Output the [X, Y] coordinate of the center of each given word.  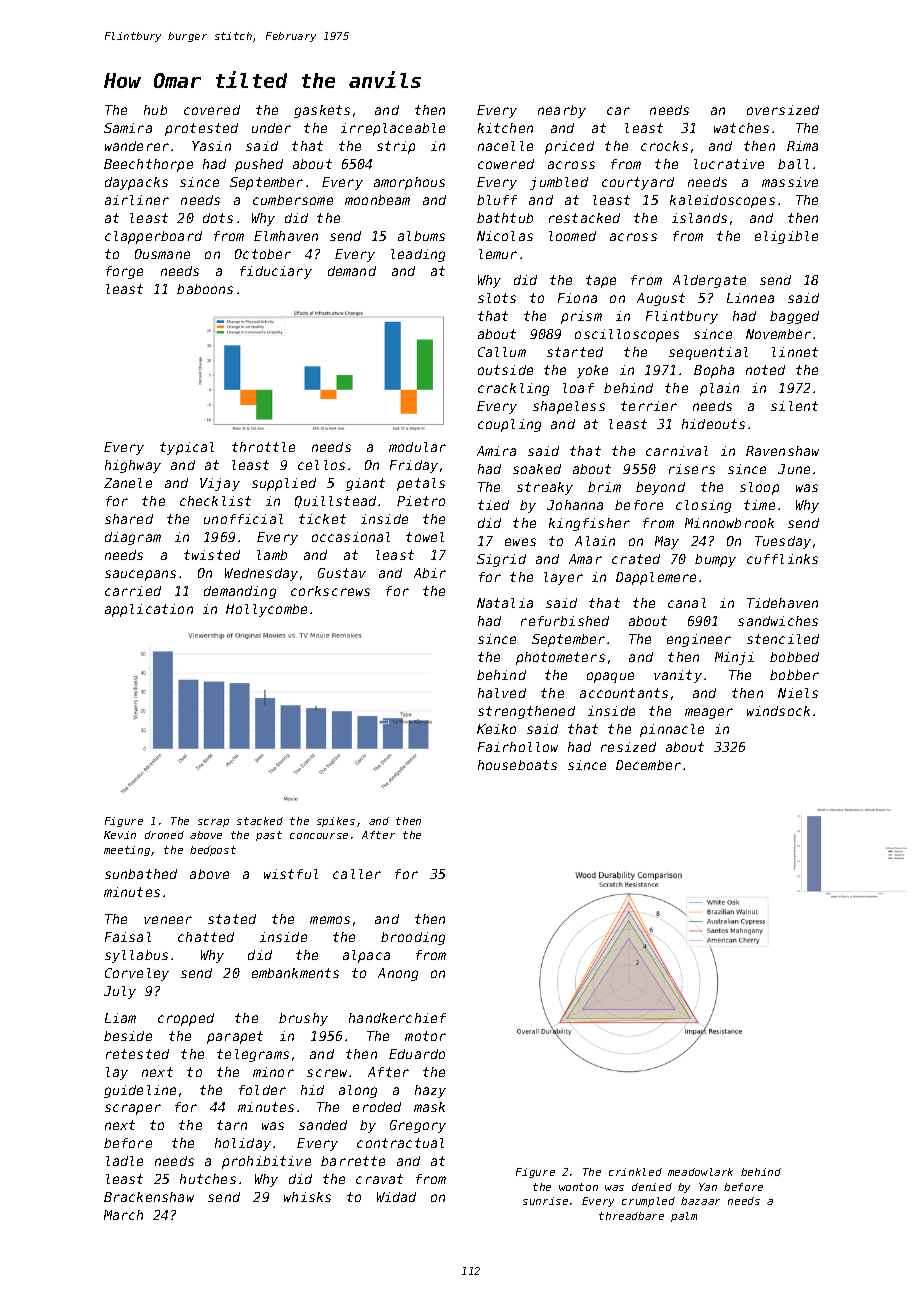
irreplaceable [393, 129]
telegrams [253, 1055]
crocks [664, 146]
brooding [413, 938]
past [269, 836]
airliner [137, 200]
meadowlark [700, 1172]
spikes [336, 822]
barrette [353, 1161]
